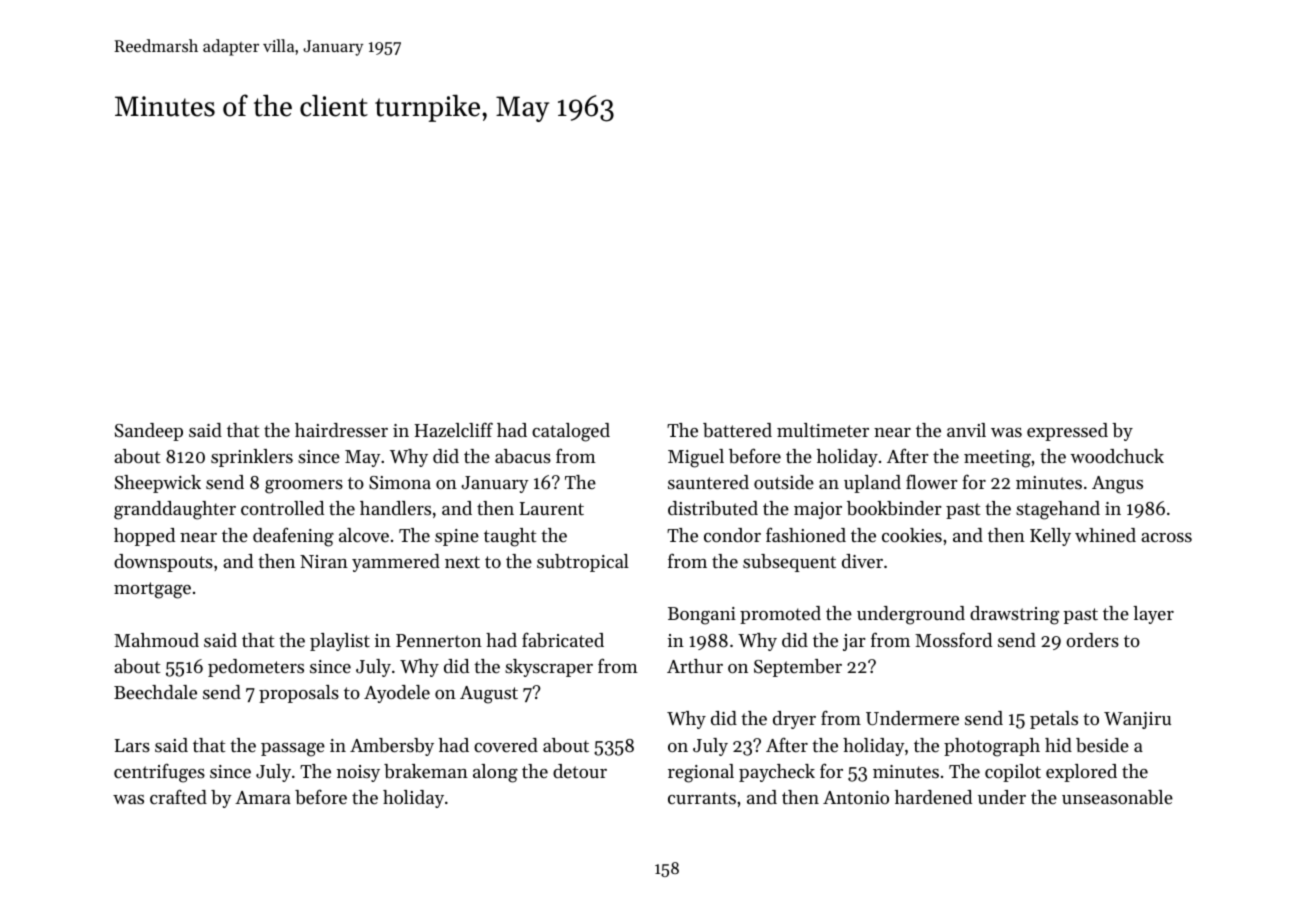 Image resolution: width=1308 pixels, height=924 pixels. Describe the element at coordinates (992, 747) in the screenshot. I see `photograph` at that location.
